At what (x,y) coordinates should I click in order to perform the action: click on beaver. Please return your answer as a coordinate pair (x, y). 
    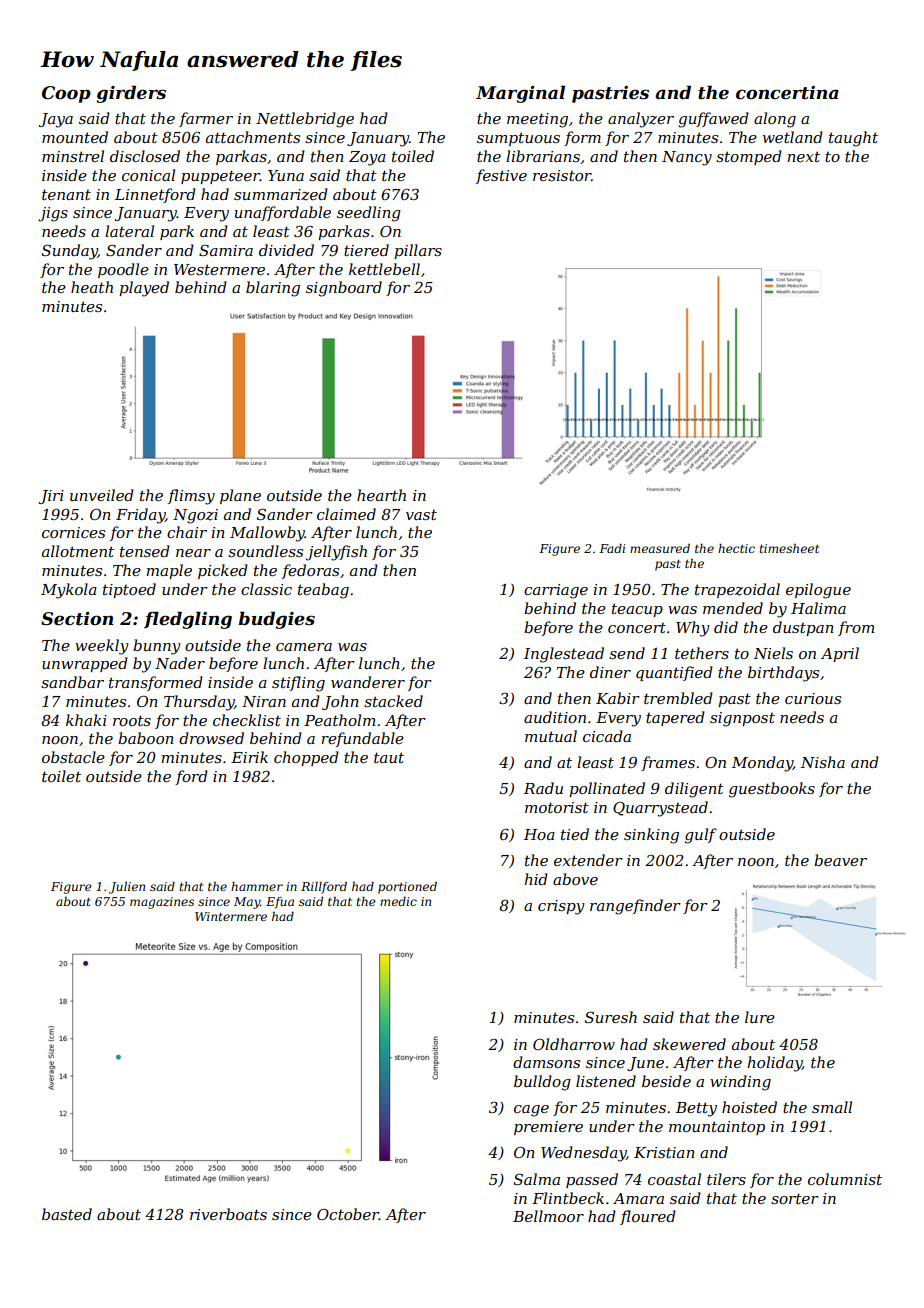
    Looking at the image, I should click on (840, 860).
